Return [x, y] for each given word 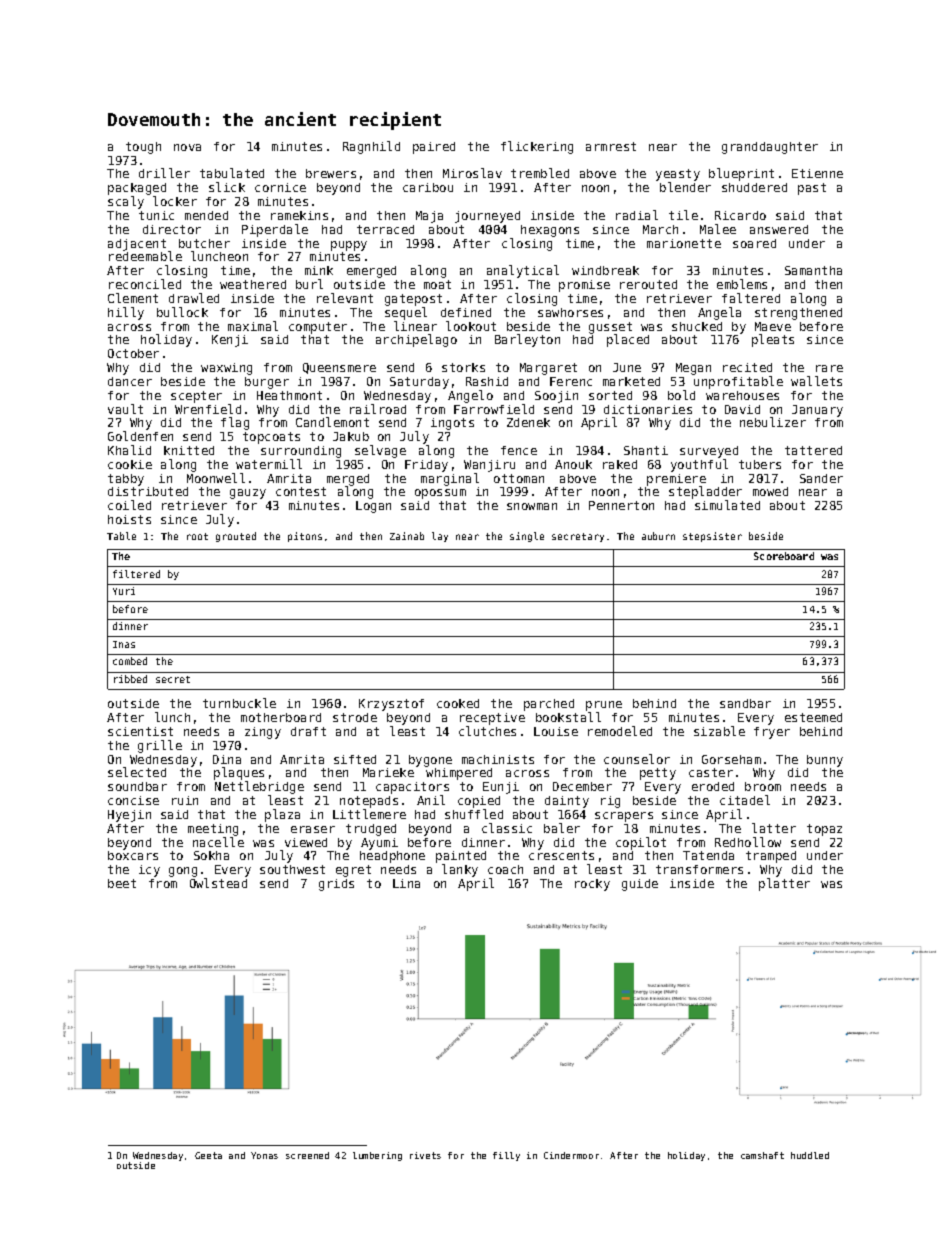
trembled [540, 173]
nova [187, 147]
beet [122, 883]
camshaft [762, 1155]
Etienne [817, 173]
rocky [592, 885]
